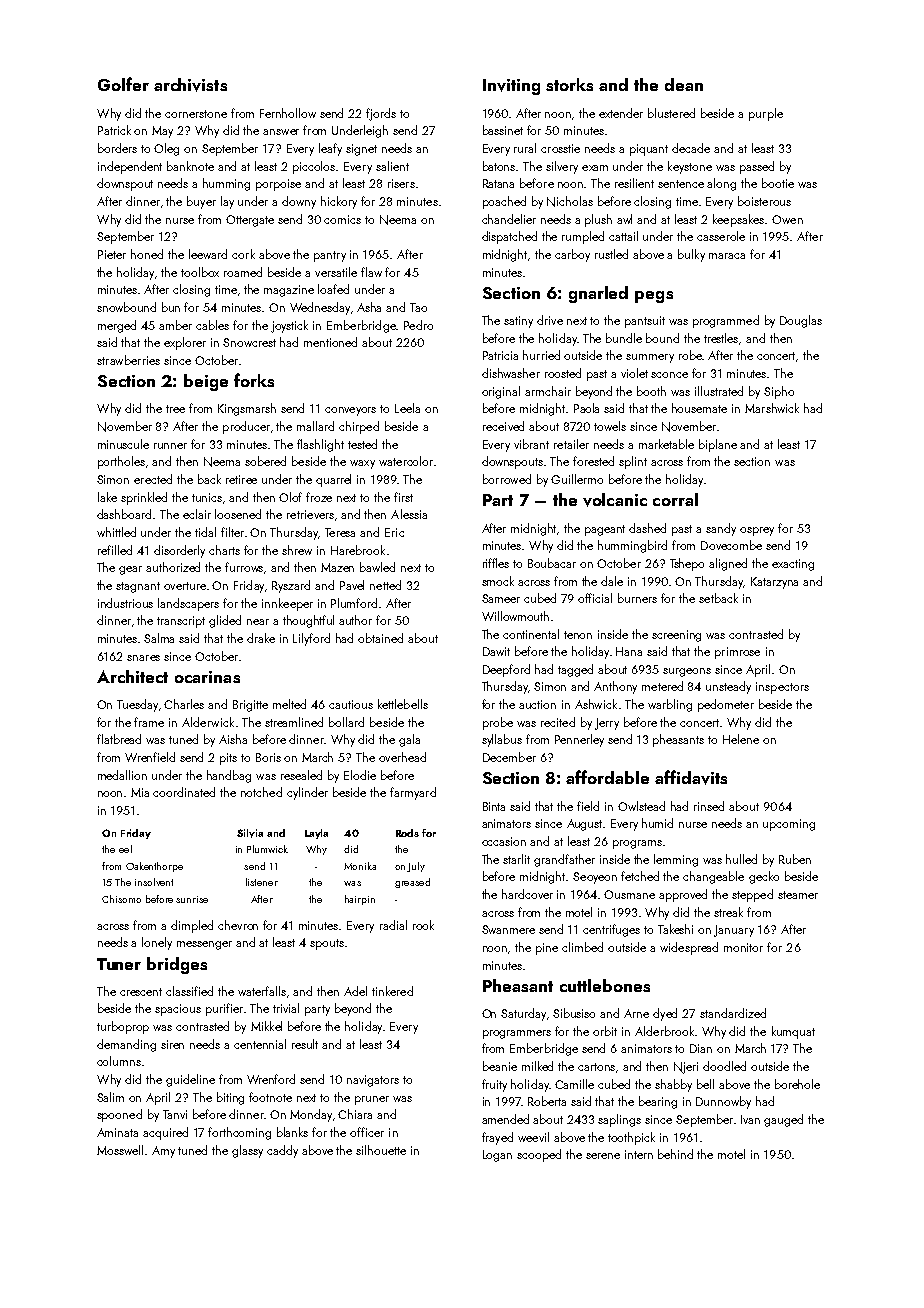 The image size is (924, 1308). Describe the element at coordinates (718, 445) in the image. I see `biplane` at that location.
